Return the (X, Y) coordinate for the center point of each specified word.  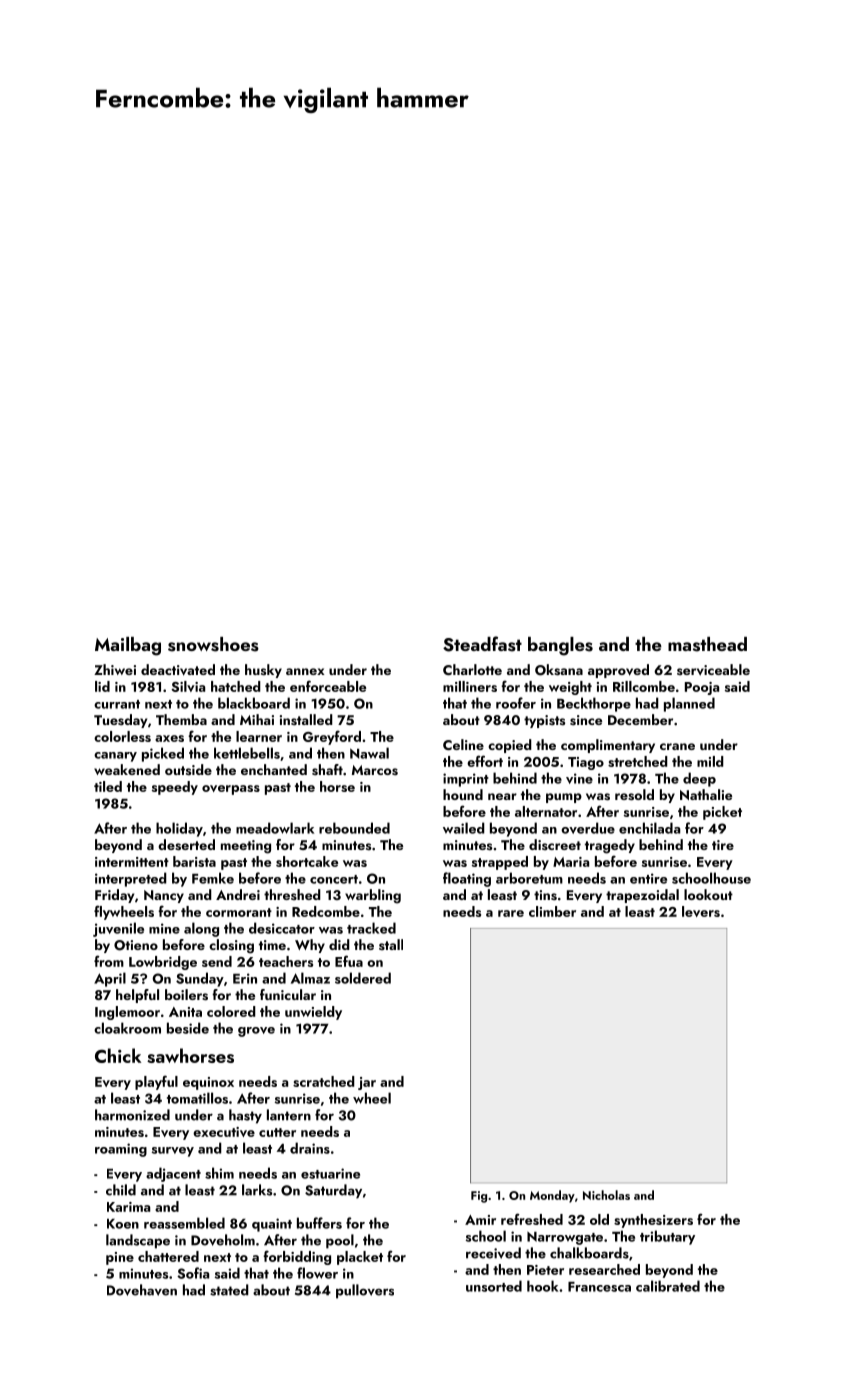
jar (367, 1083)
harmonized (132, 1115)
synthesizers (653, 1221)
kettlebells (247, 753)
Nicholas (606, 1195)
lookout (708, 894)
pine (120, 1258)
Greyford (332, 737)
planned (689, 704)
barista (194, 861)
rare (511, 913)
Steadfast (482, 644)
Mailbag (128, 646)
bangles (560, 646)
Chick (118, 1055)
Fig (479, 1197)
